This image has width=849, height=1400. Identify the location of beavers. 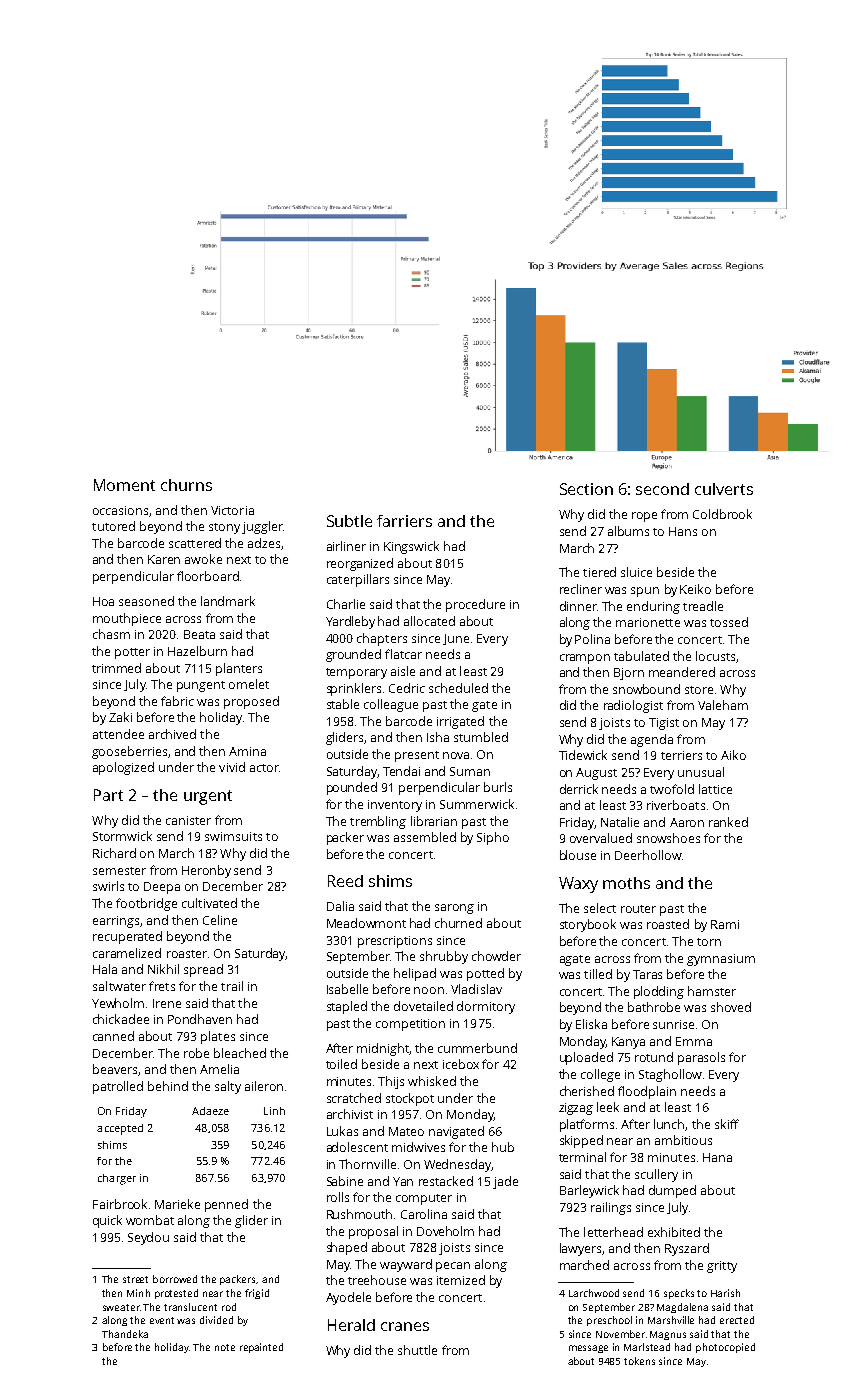
(115, 1069).
